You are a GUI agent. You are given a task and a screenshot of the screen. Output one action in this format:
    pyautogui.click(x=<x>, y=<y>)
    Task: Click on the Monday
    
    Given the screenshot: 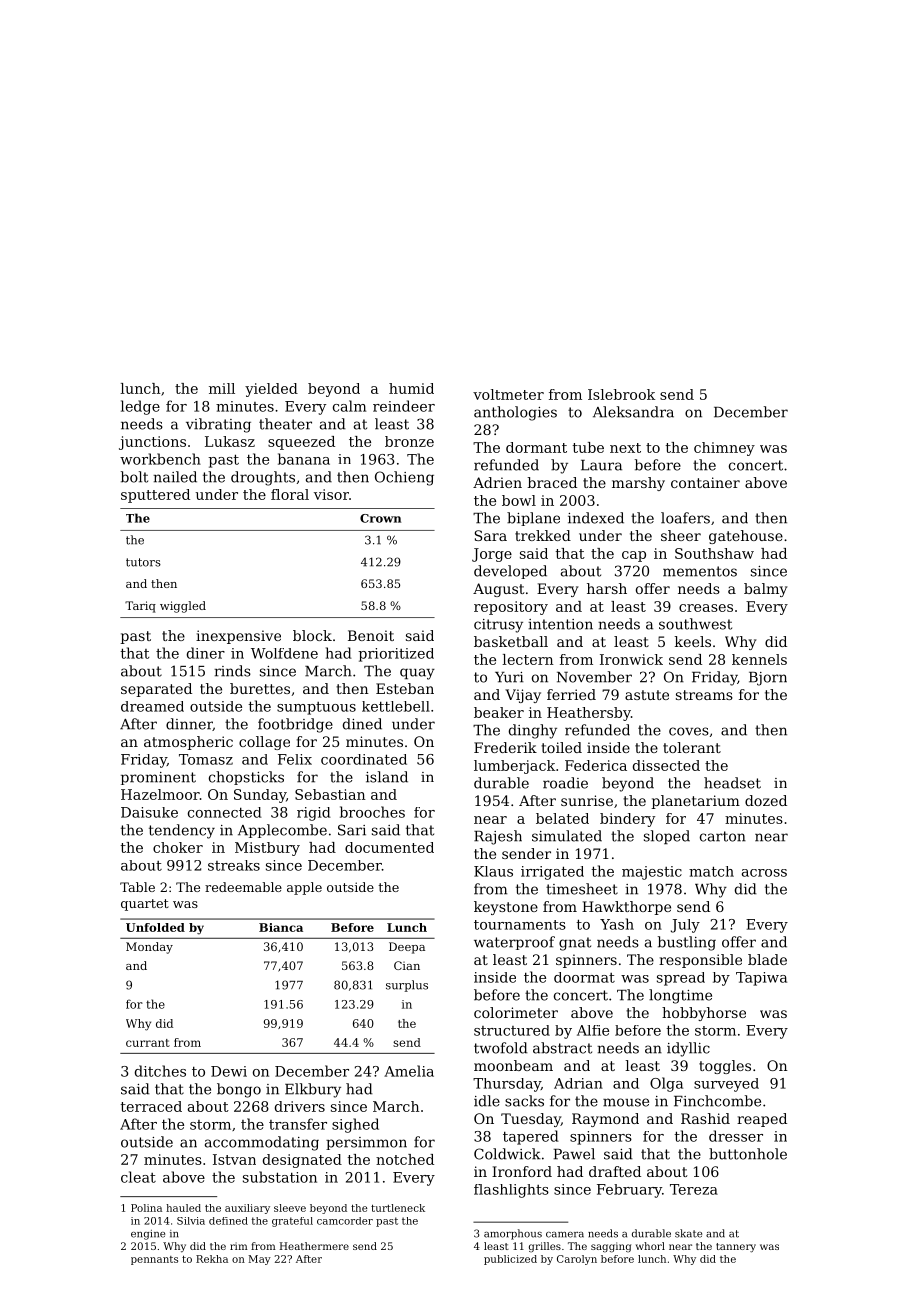 What is the action you would take?
    pyautogui.click(x=149, y=948)
